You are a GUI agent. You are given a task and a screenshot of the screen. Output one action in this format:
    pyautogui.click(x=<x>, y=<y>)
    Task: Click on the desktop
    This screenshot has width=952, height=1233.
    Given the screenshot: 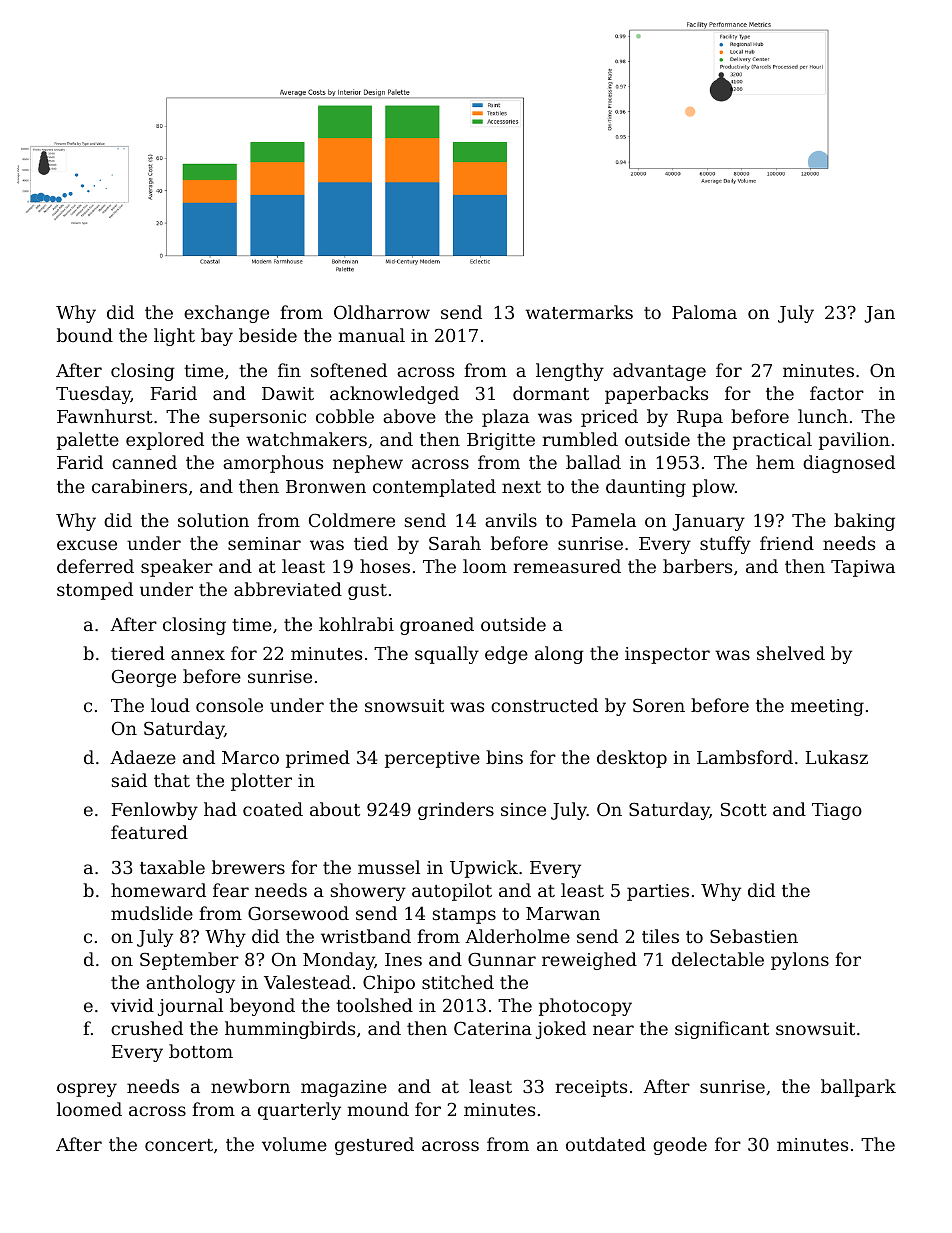 What is the action you would take?
    pyautogui.click(x=632, y=759)
